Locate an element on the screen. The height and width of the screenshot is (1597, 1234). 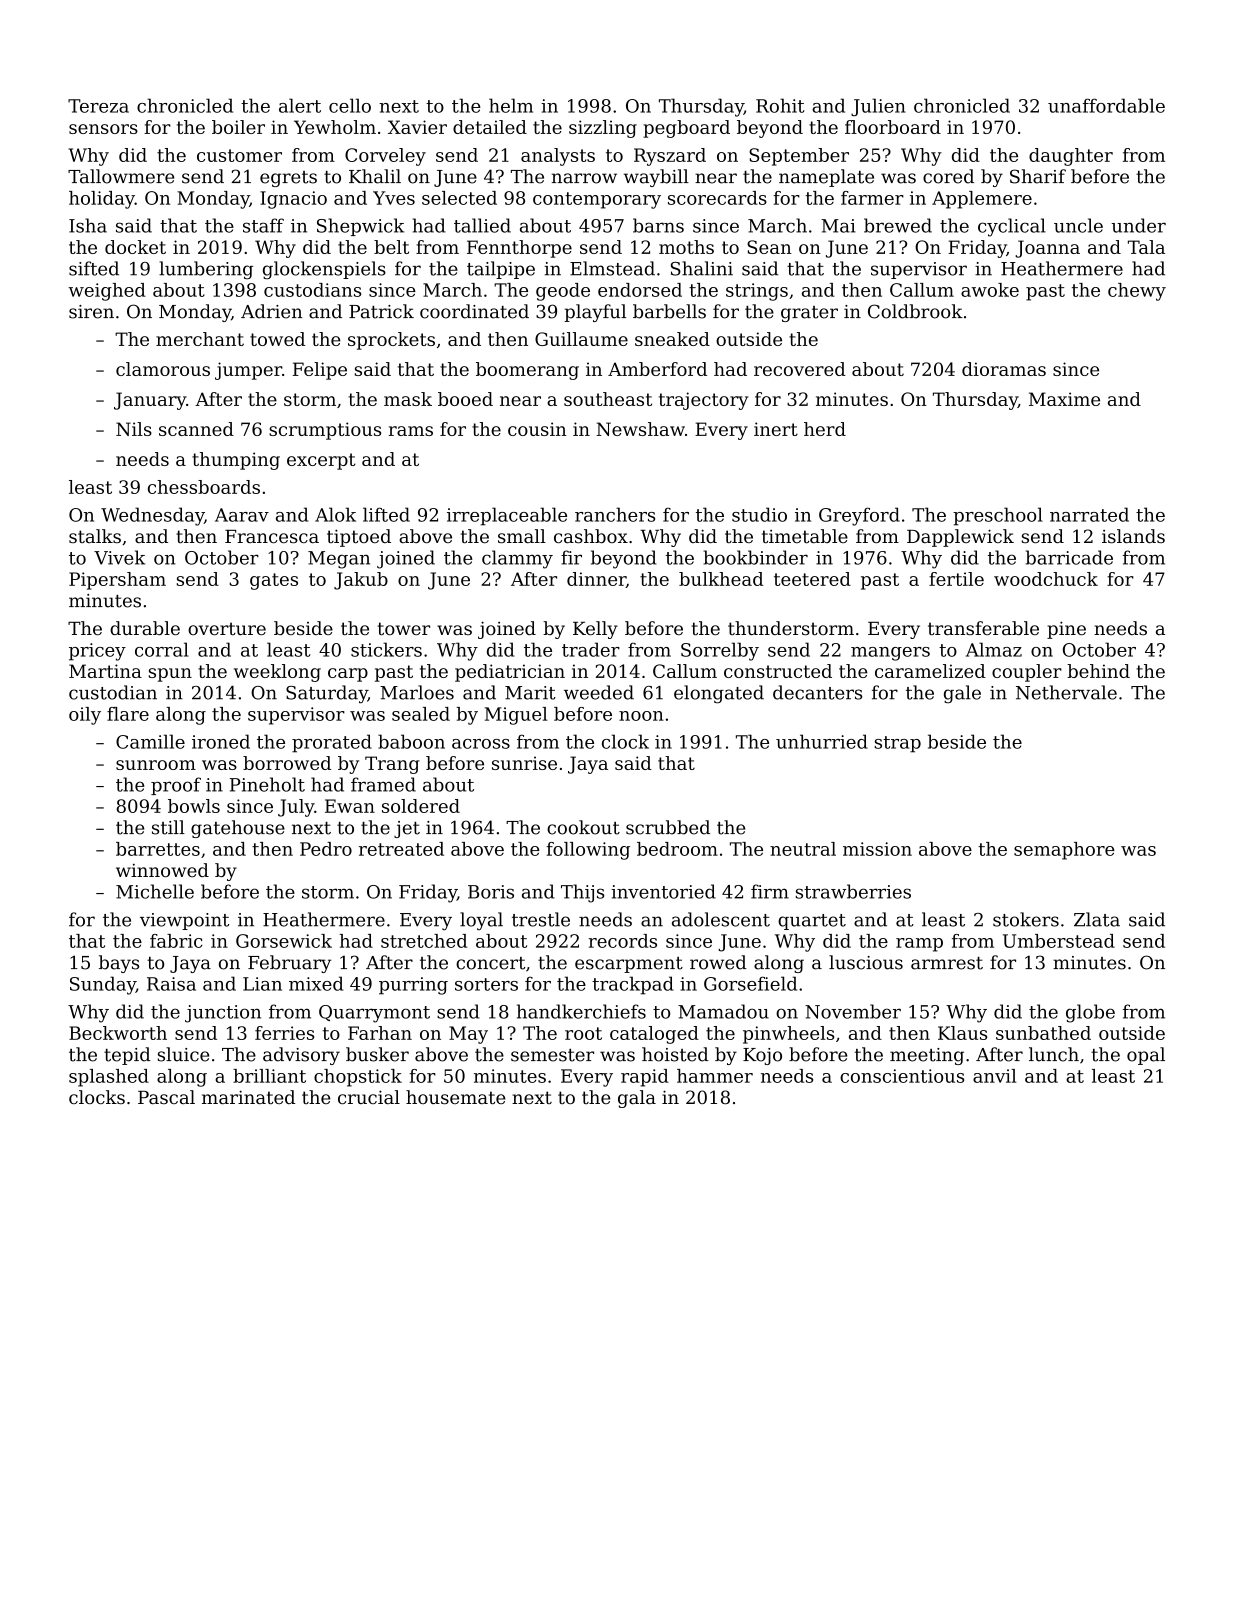
clamorous is located at coordinates (163, 369).
